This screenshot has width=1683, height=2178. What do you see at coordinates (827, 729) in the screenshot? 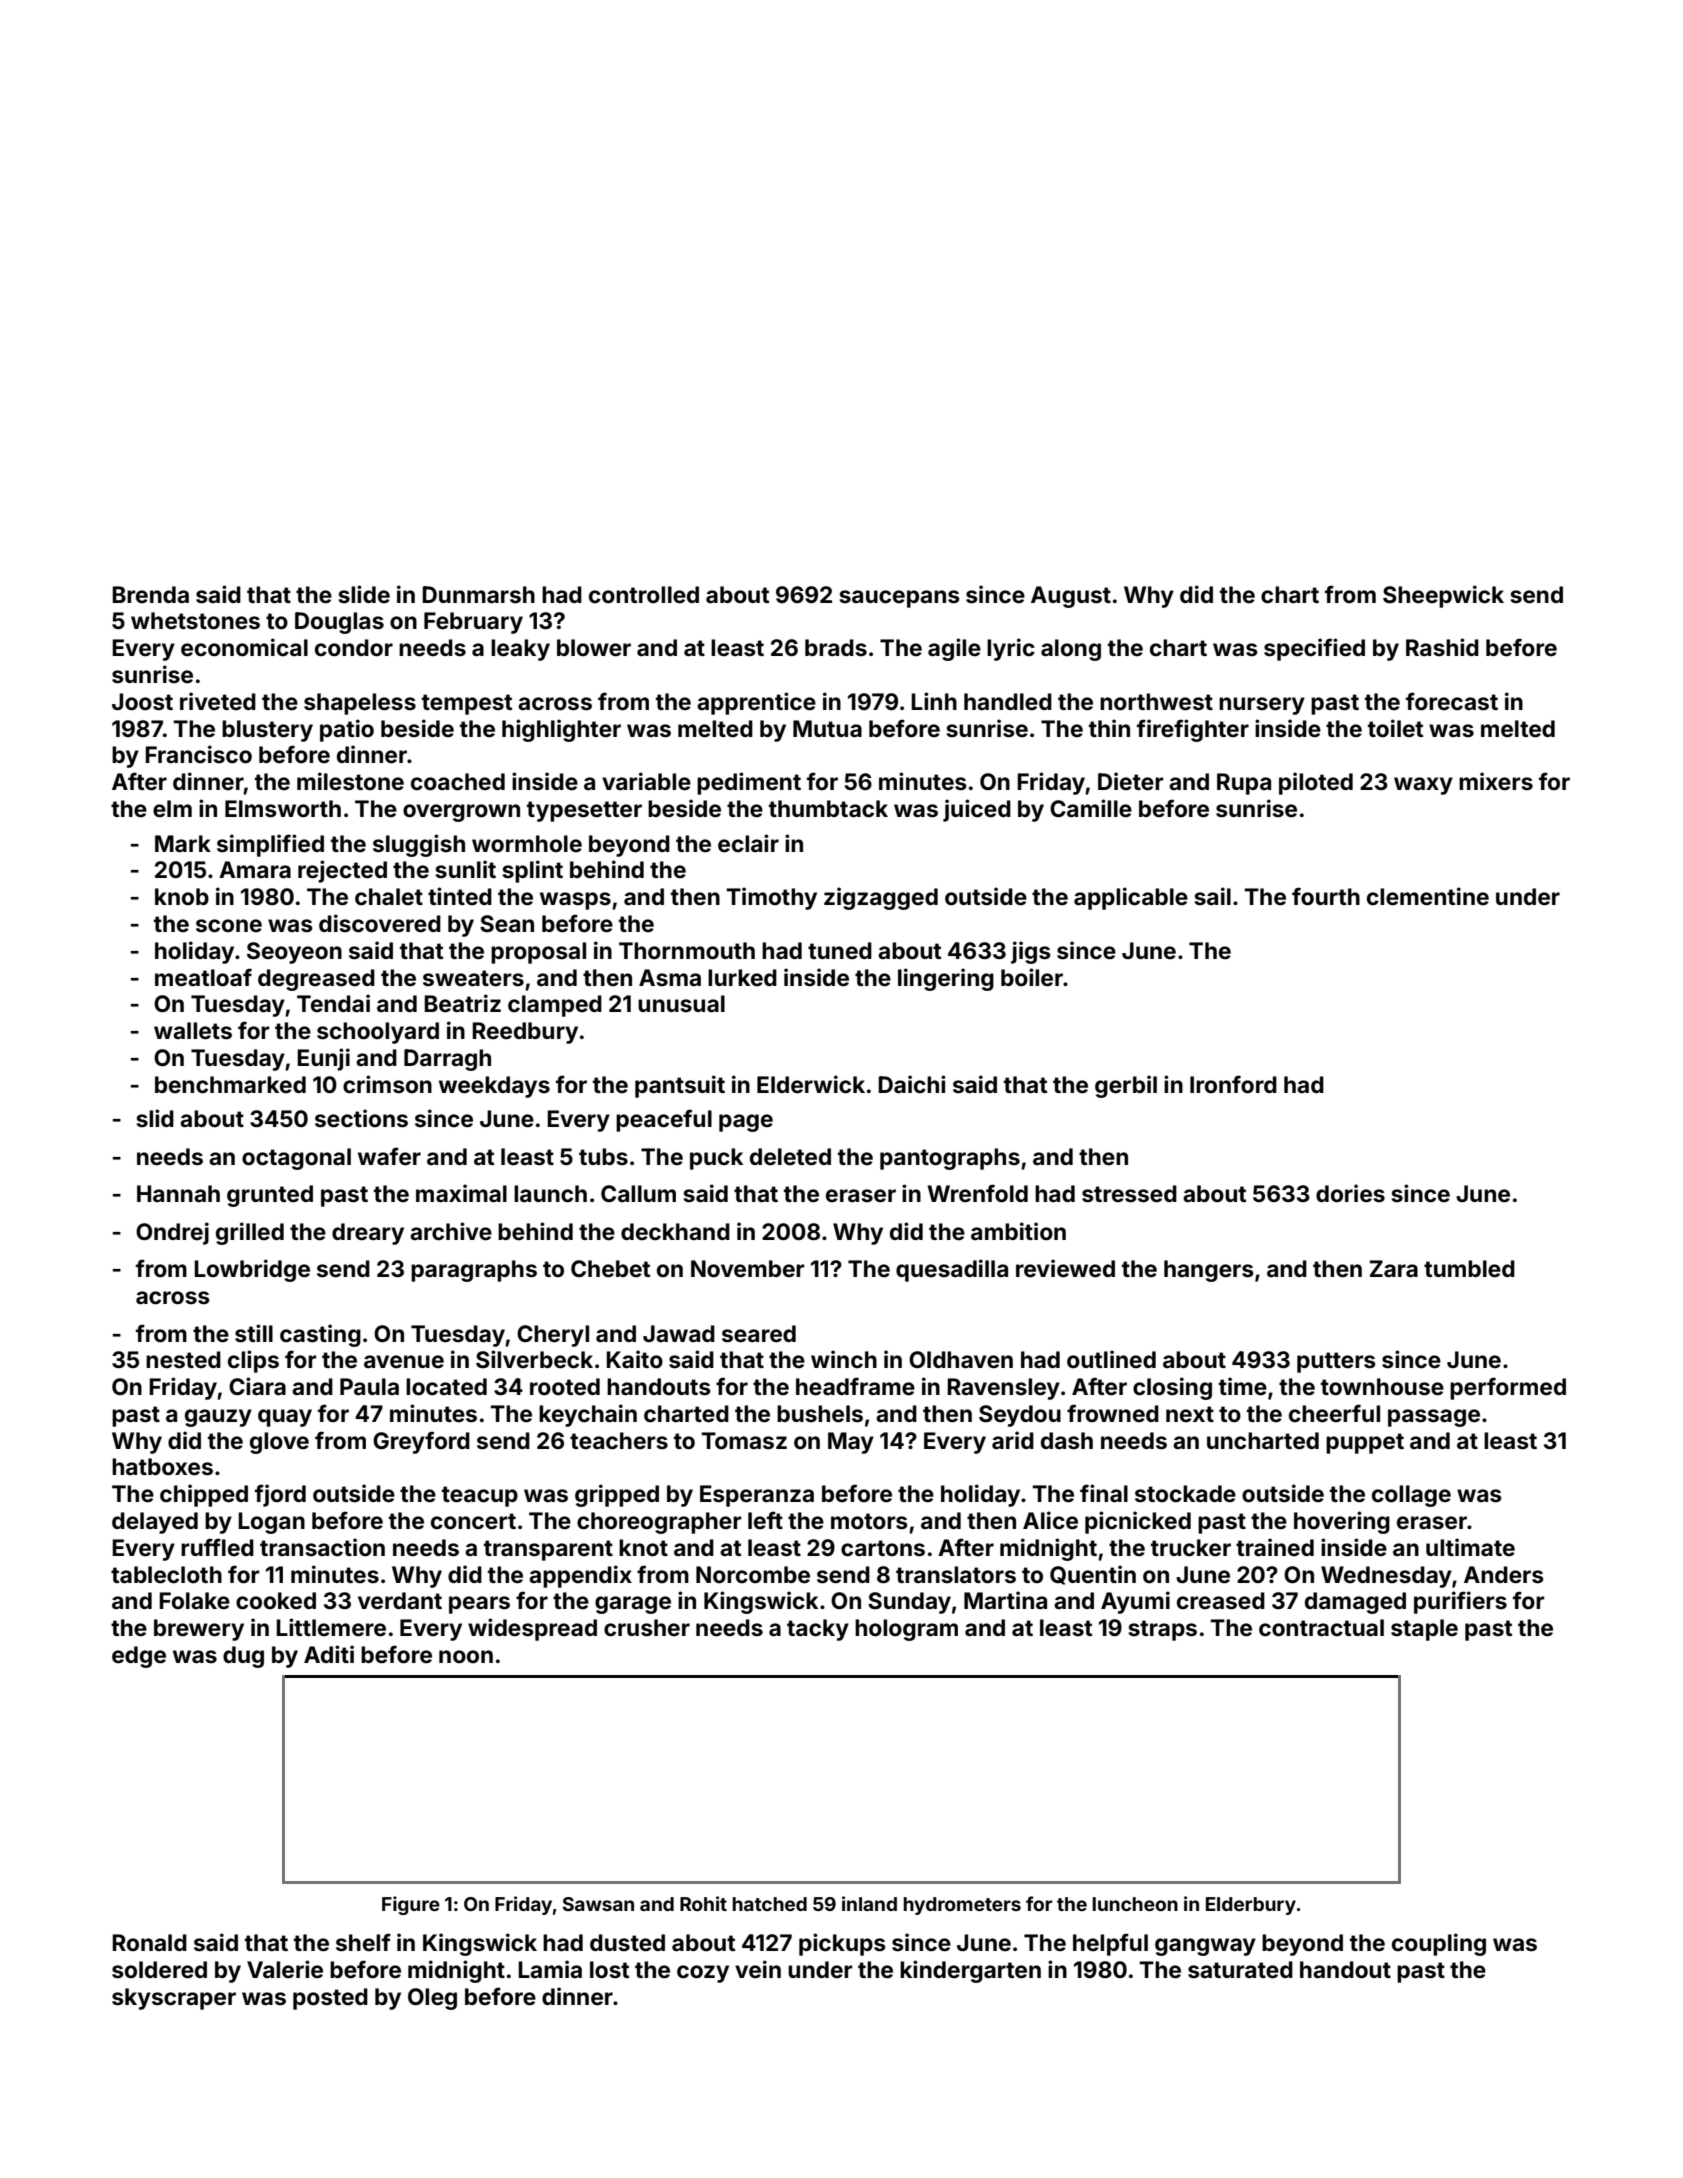
I see `Mutua` at bounding box center [827, 729].
